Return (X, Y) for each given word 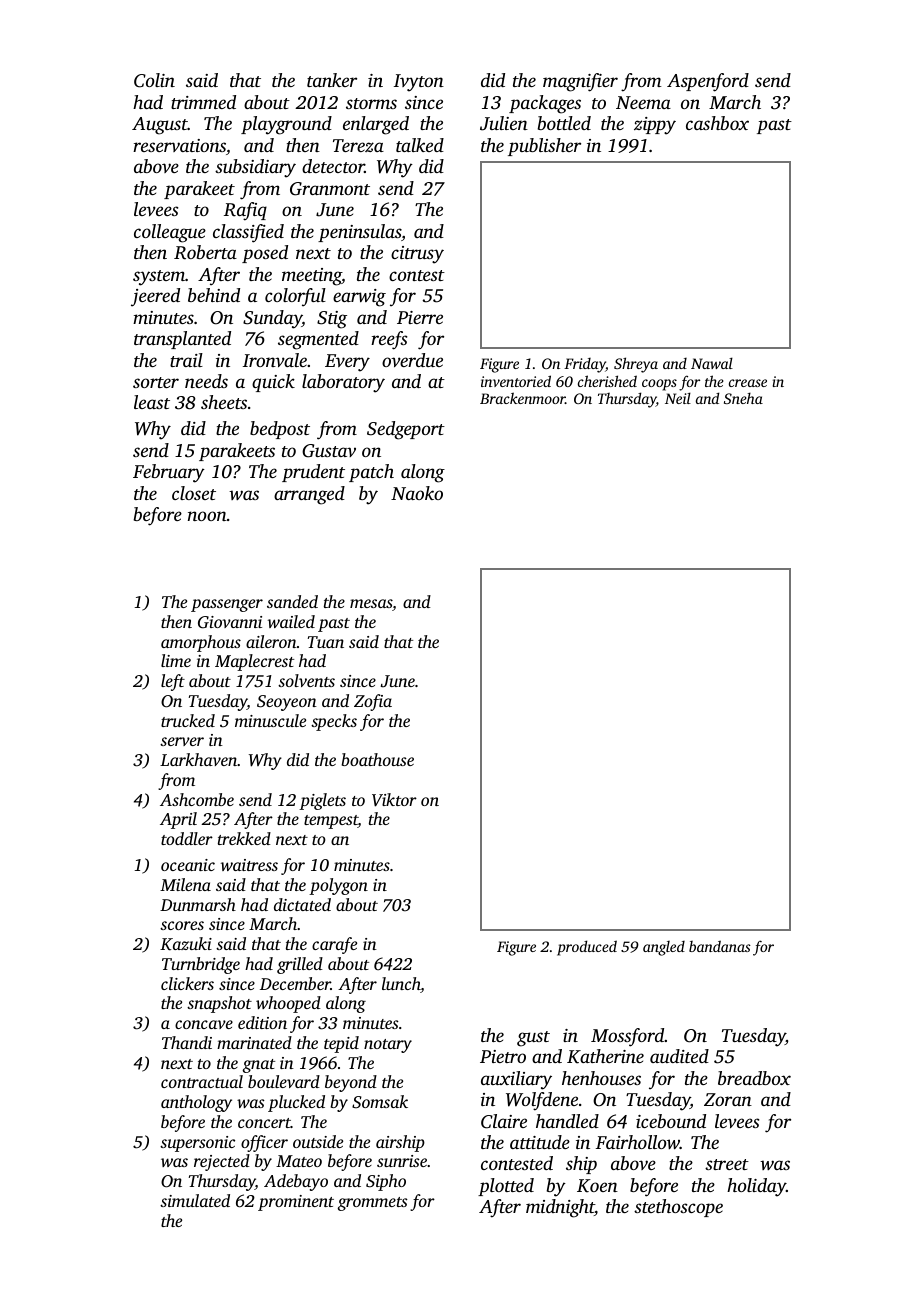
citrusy (417, 255)
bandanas (720, 946)
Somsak (380, 1102)
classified (248, 233)
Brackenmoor (522, 398)
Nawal (712, 363)
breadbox (754, 1078)
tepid (341, 1044)
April (178, 820)
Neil (678, 398)
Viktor (394, 800)
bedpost (280, 430)
